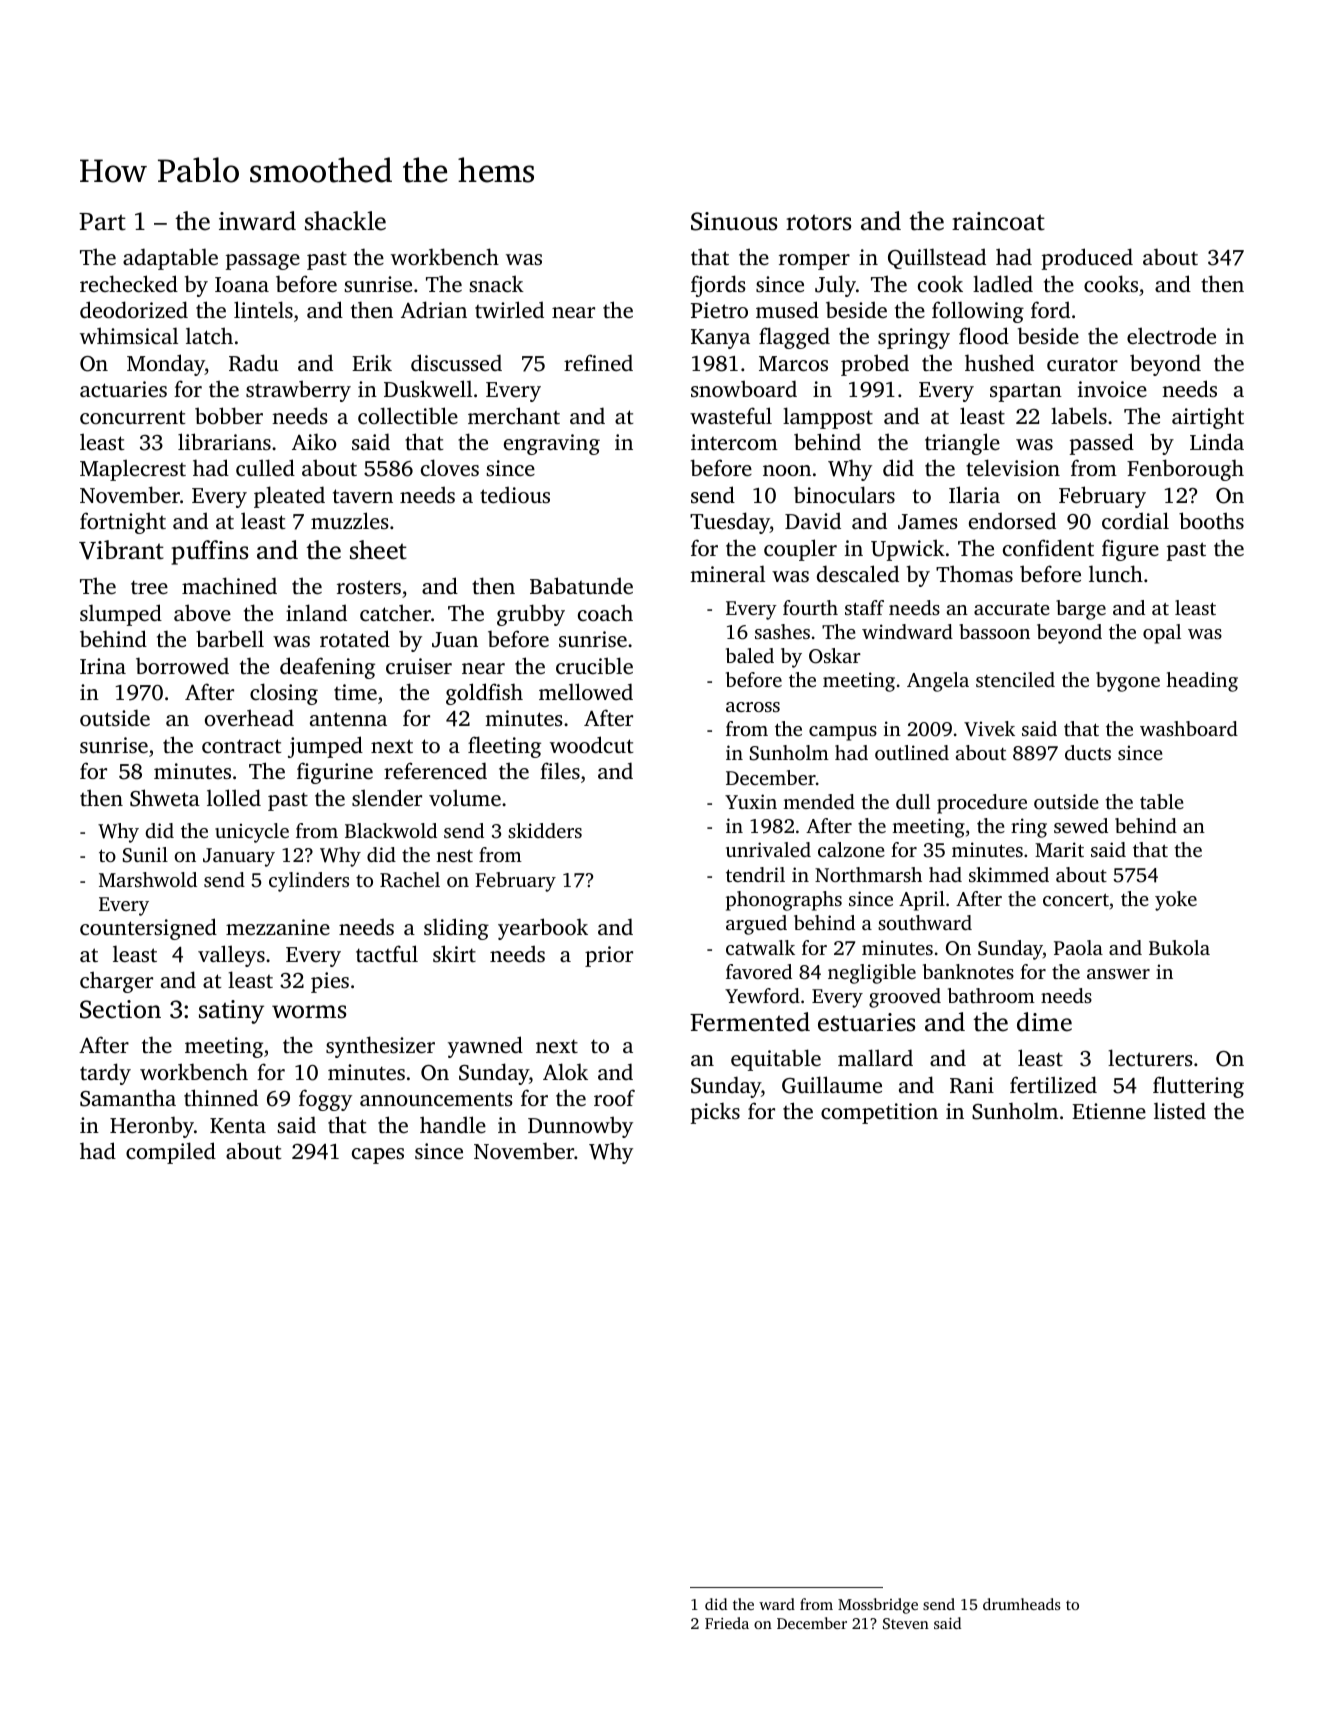  I want to click on baled, so click(750, 655).
